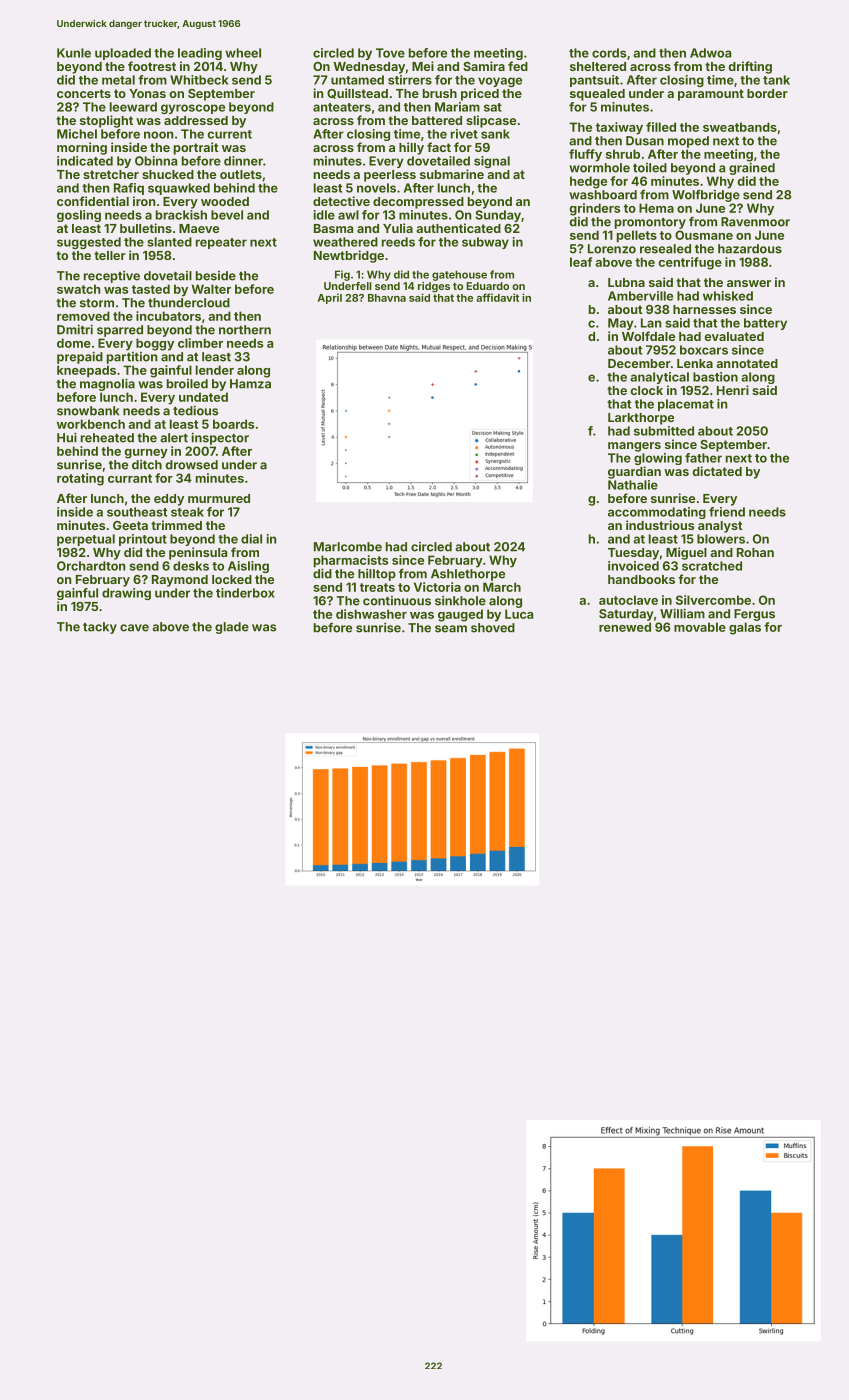 This screenshot has width=849, height=1400. Describe the element at coordinates (191, 566) in the screenshot. I see `desks` at that location.
